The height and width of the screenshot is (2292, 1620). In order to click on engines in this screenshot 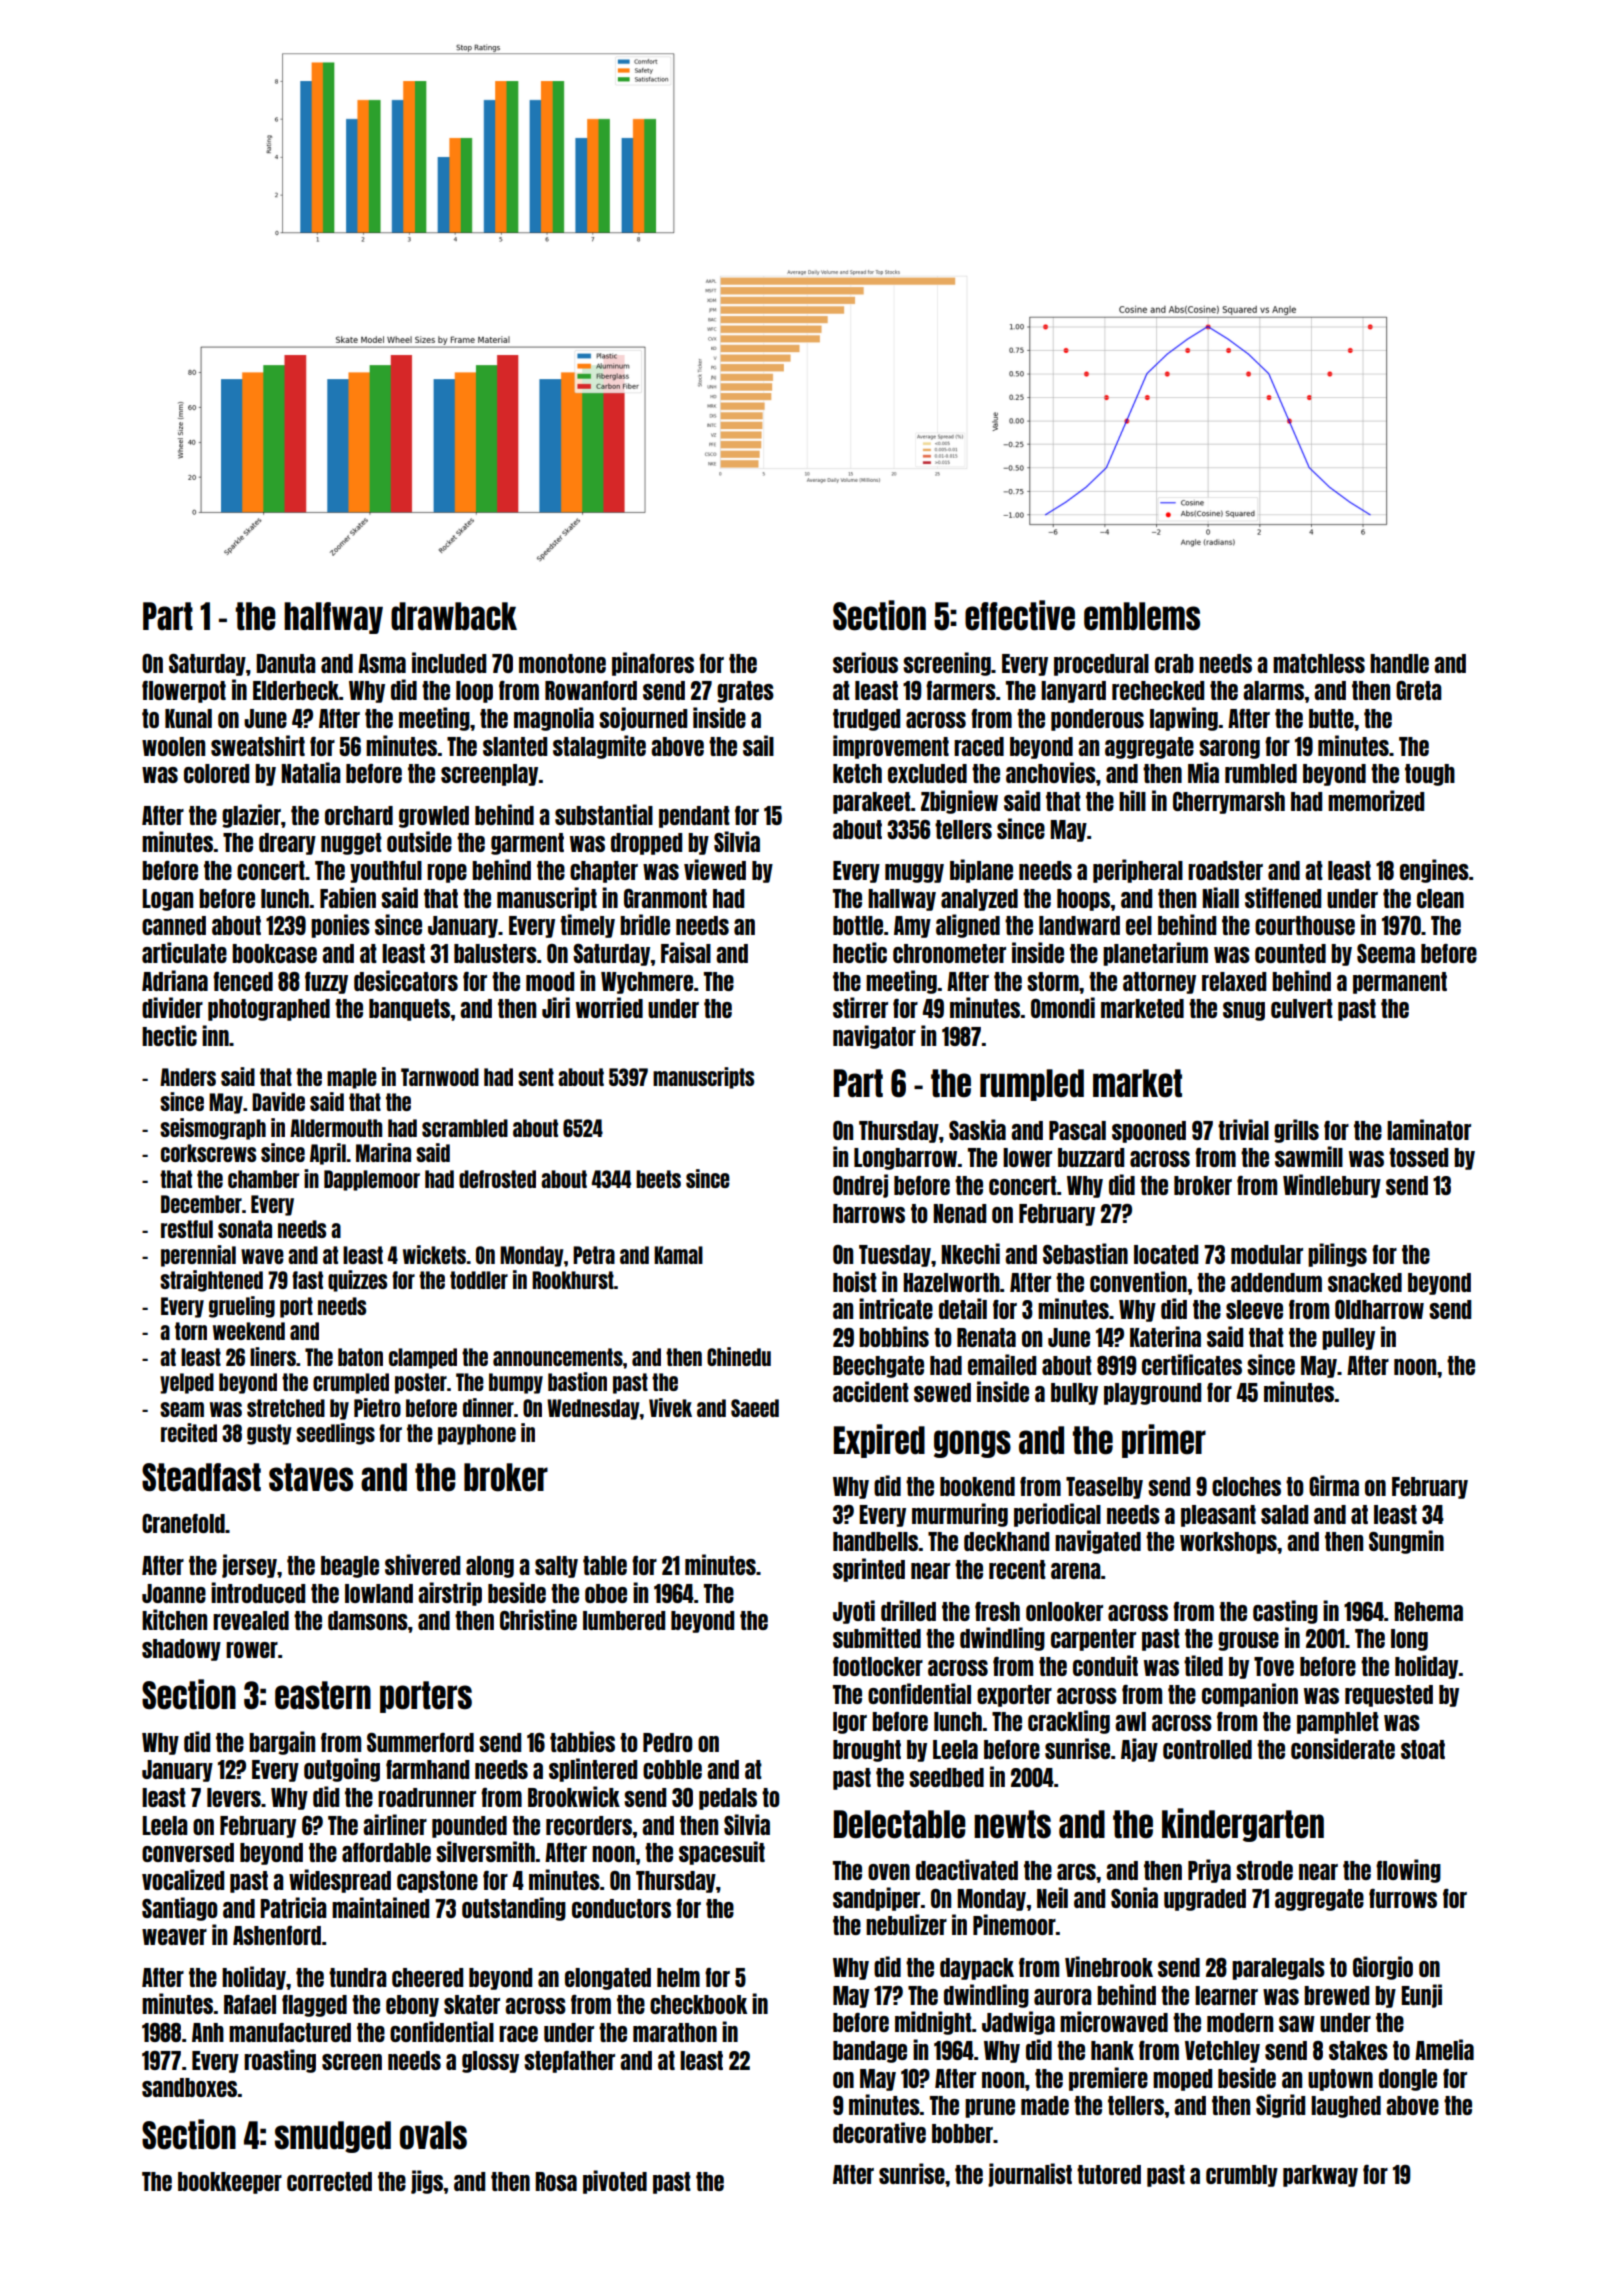, I will do `click(1434, 871)`.
